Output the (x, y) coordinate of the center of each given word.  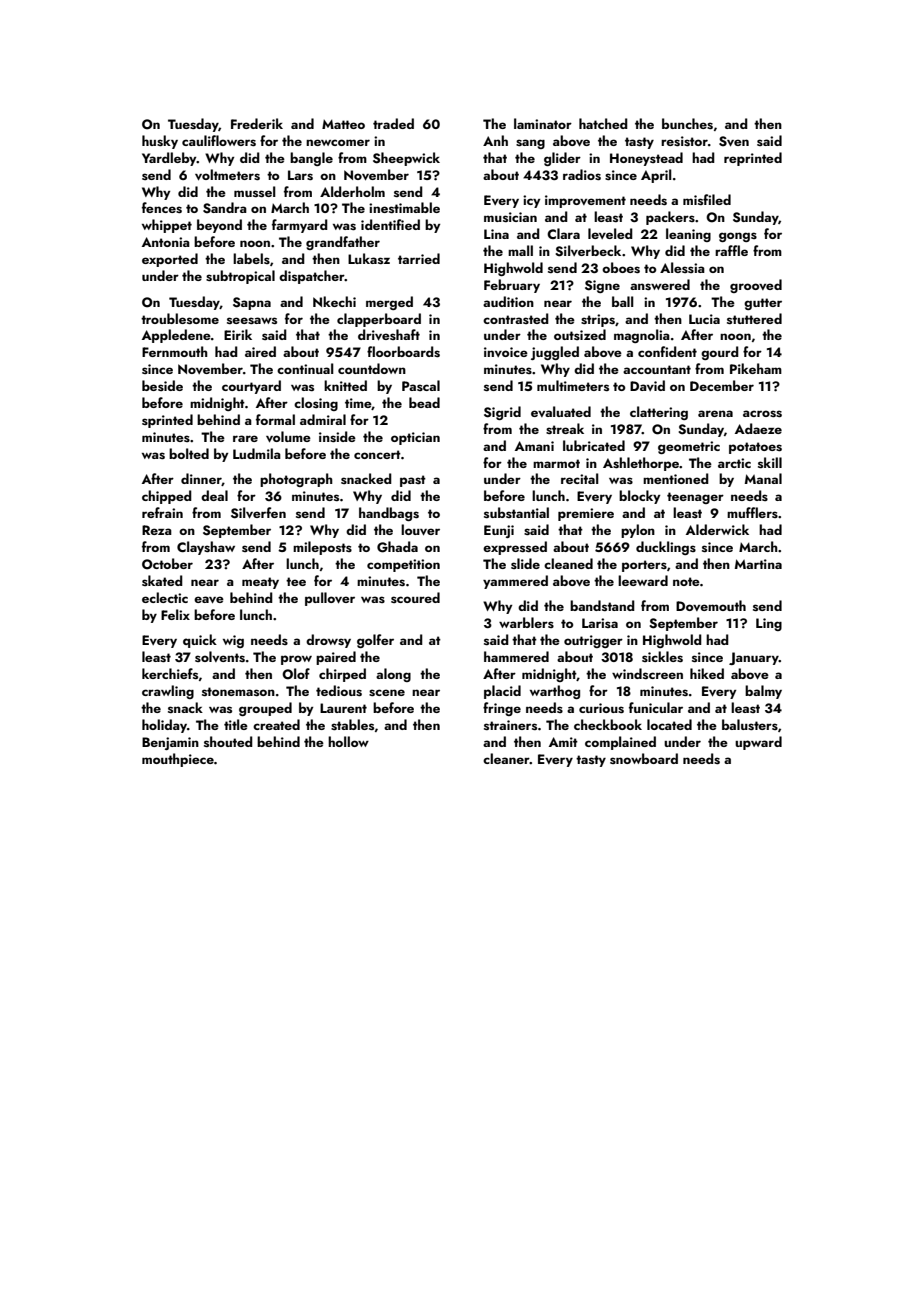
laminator (543, 123)
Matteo (343, 124)
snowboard (644, 758)
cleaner (506, 758)
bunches (687, 123)
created (276, 724)
